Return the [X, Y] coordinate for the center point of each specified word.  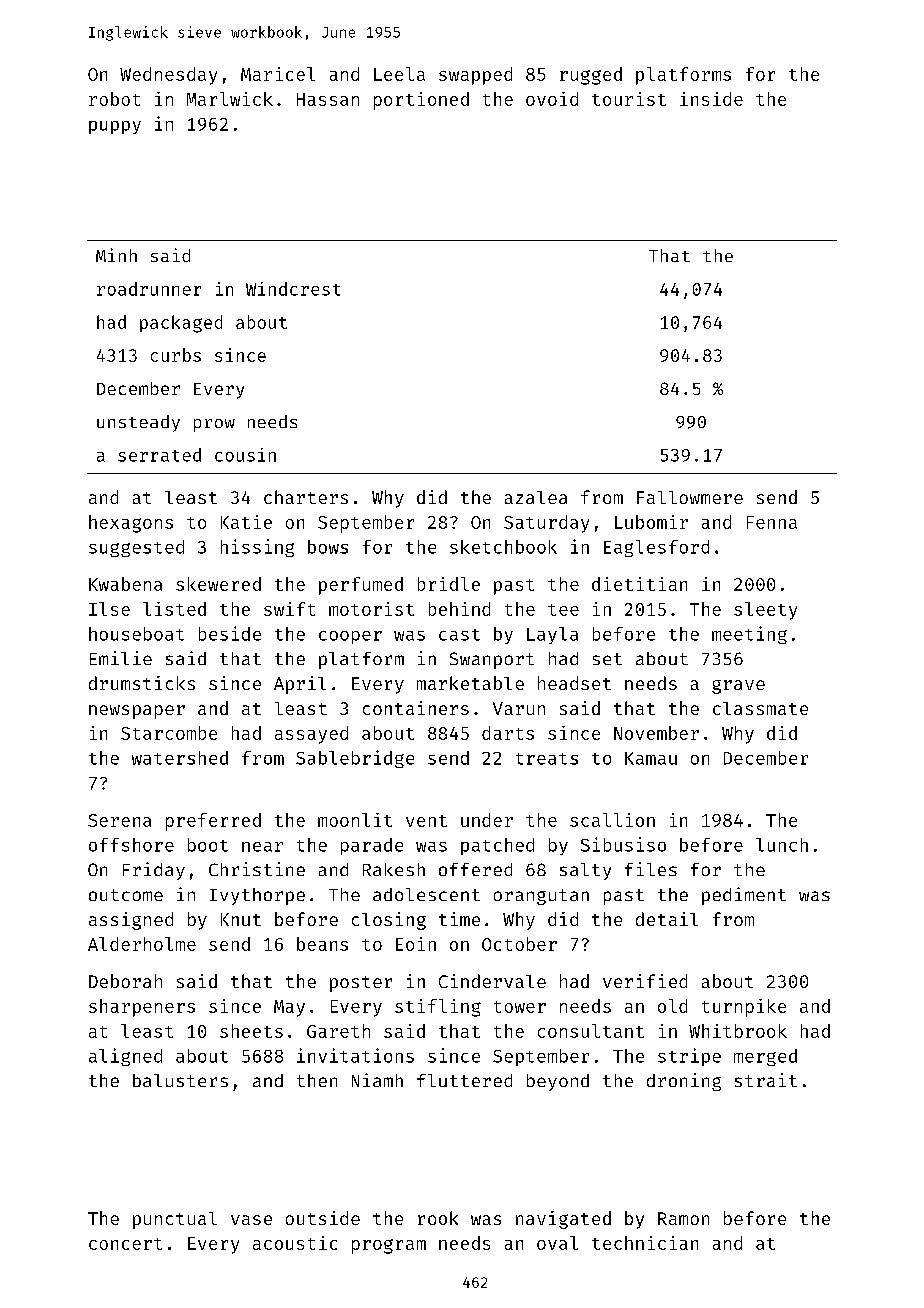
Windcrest [293, 289]
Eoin [416, 944]
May [289, 1008]
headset [574, 683]
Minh [116, 255]
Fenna [772, 522]
